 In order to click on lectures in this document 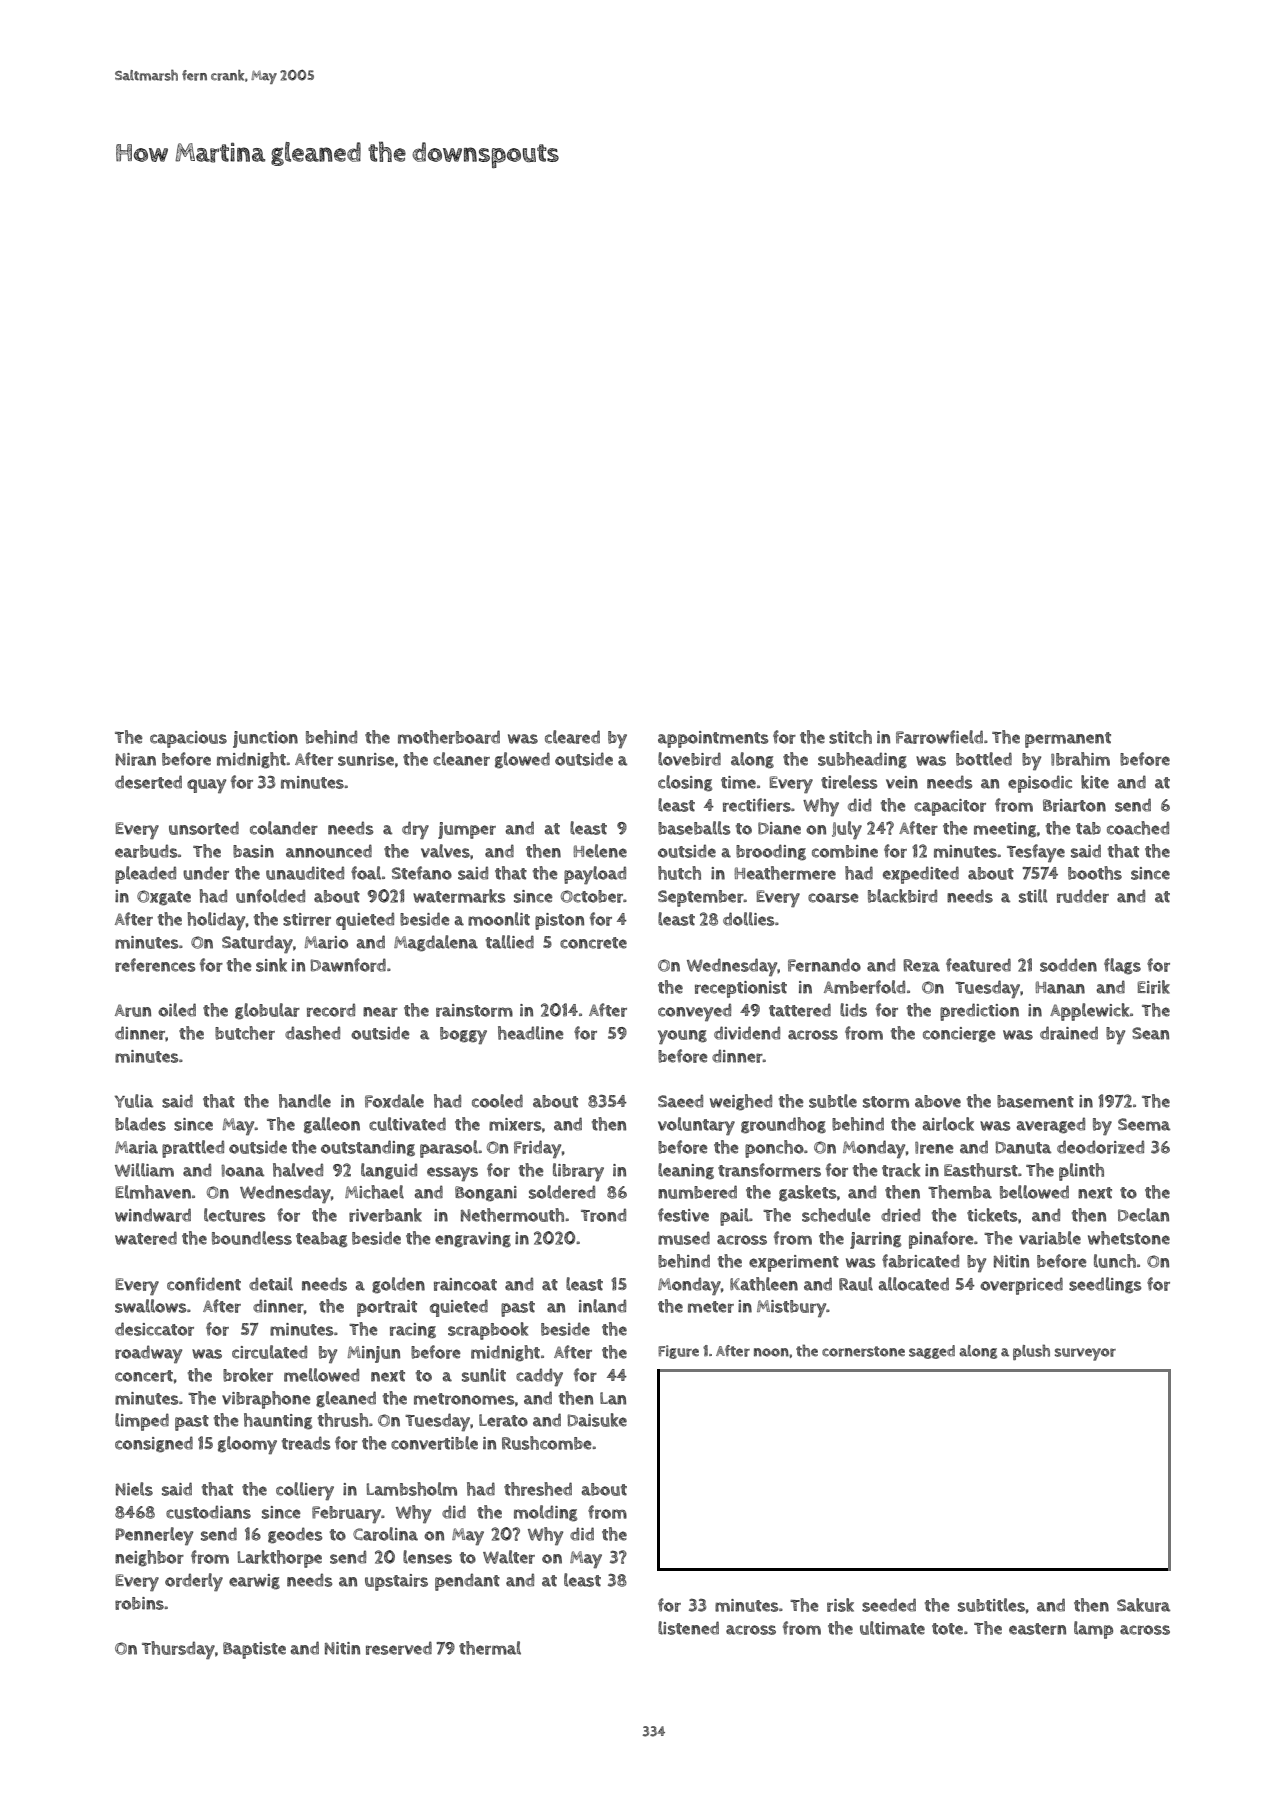, I will do `click(234, 1215)`.
